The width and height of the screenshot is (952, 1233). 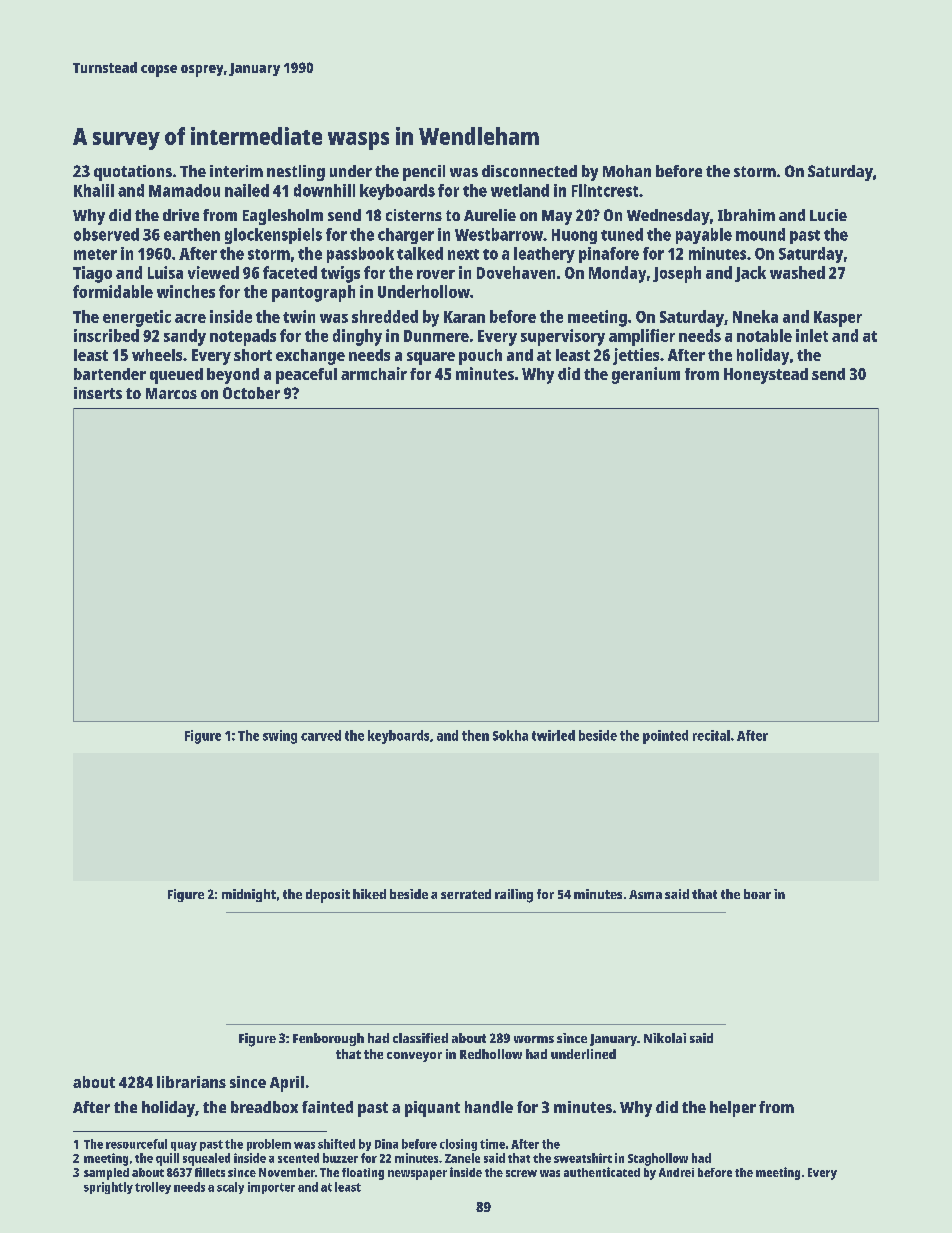 What do you see at coordinates (764, 335) in the screenshot?
I see `notable` at bounding box center [764, 335].
